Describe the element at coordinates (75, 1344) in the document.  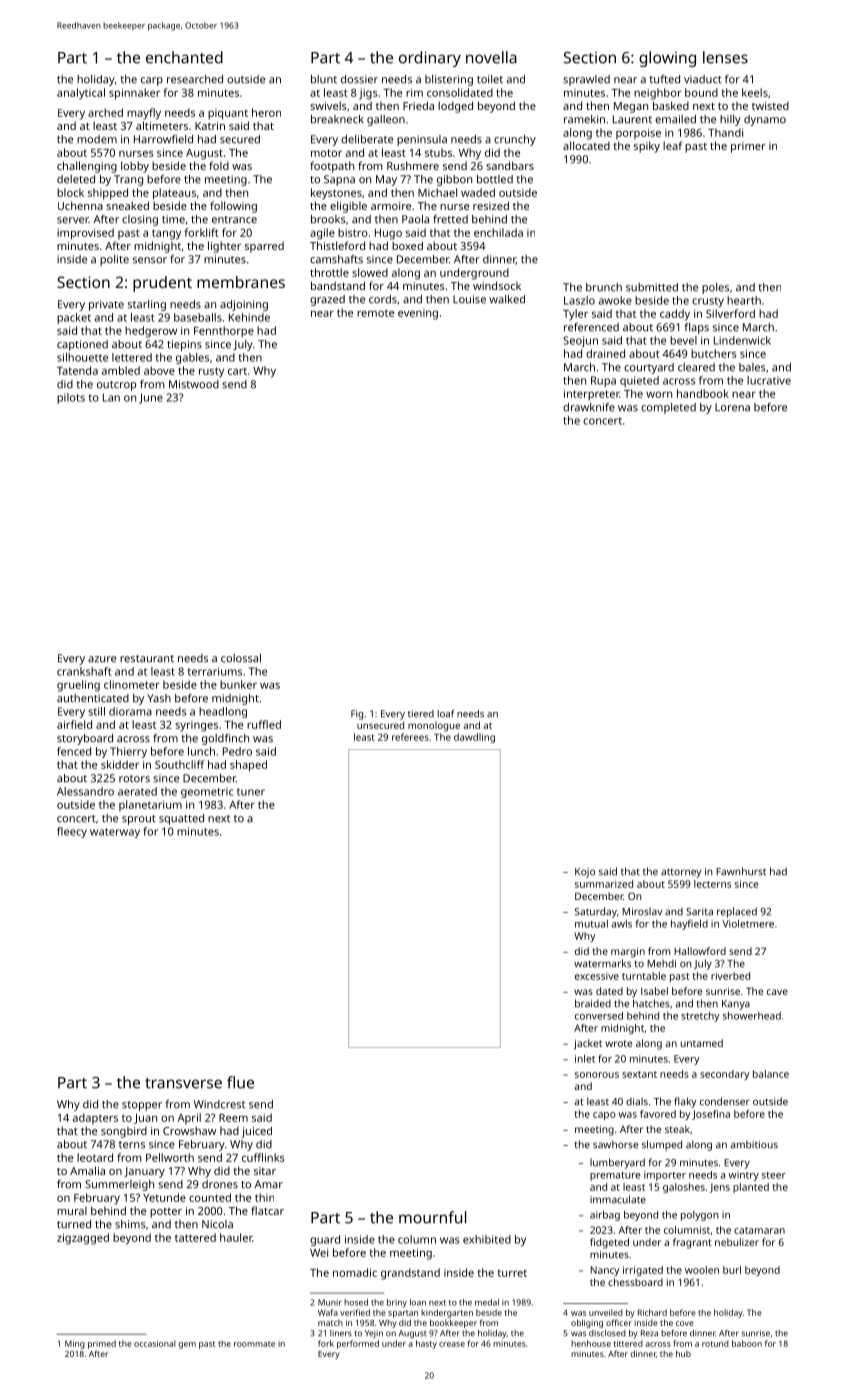
I see `Ming` at that location.
